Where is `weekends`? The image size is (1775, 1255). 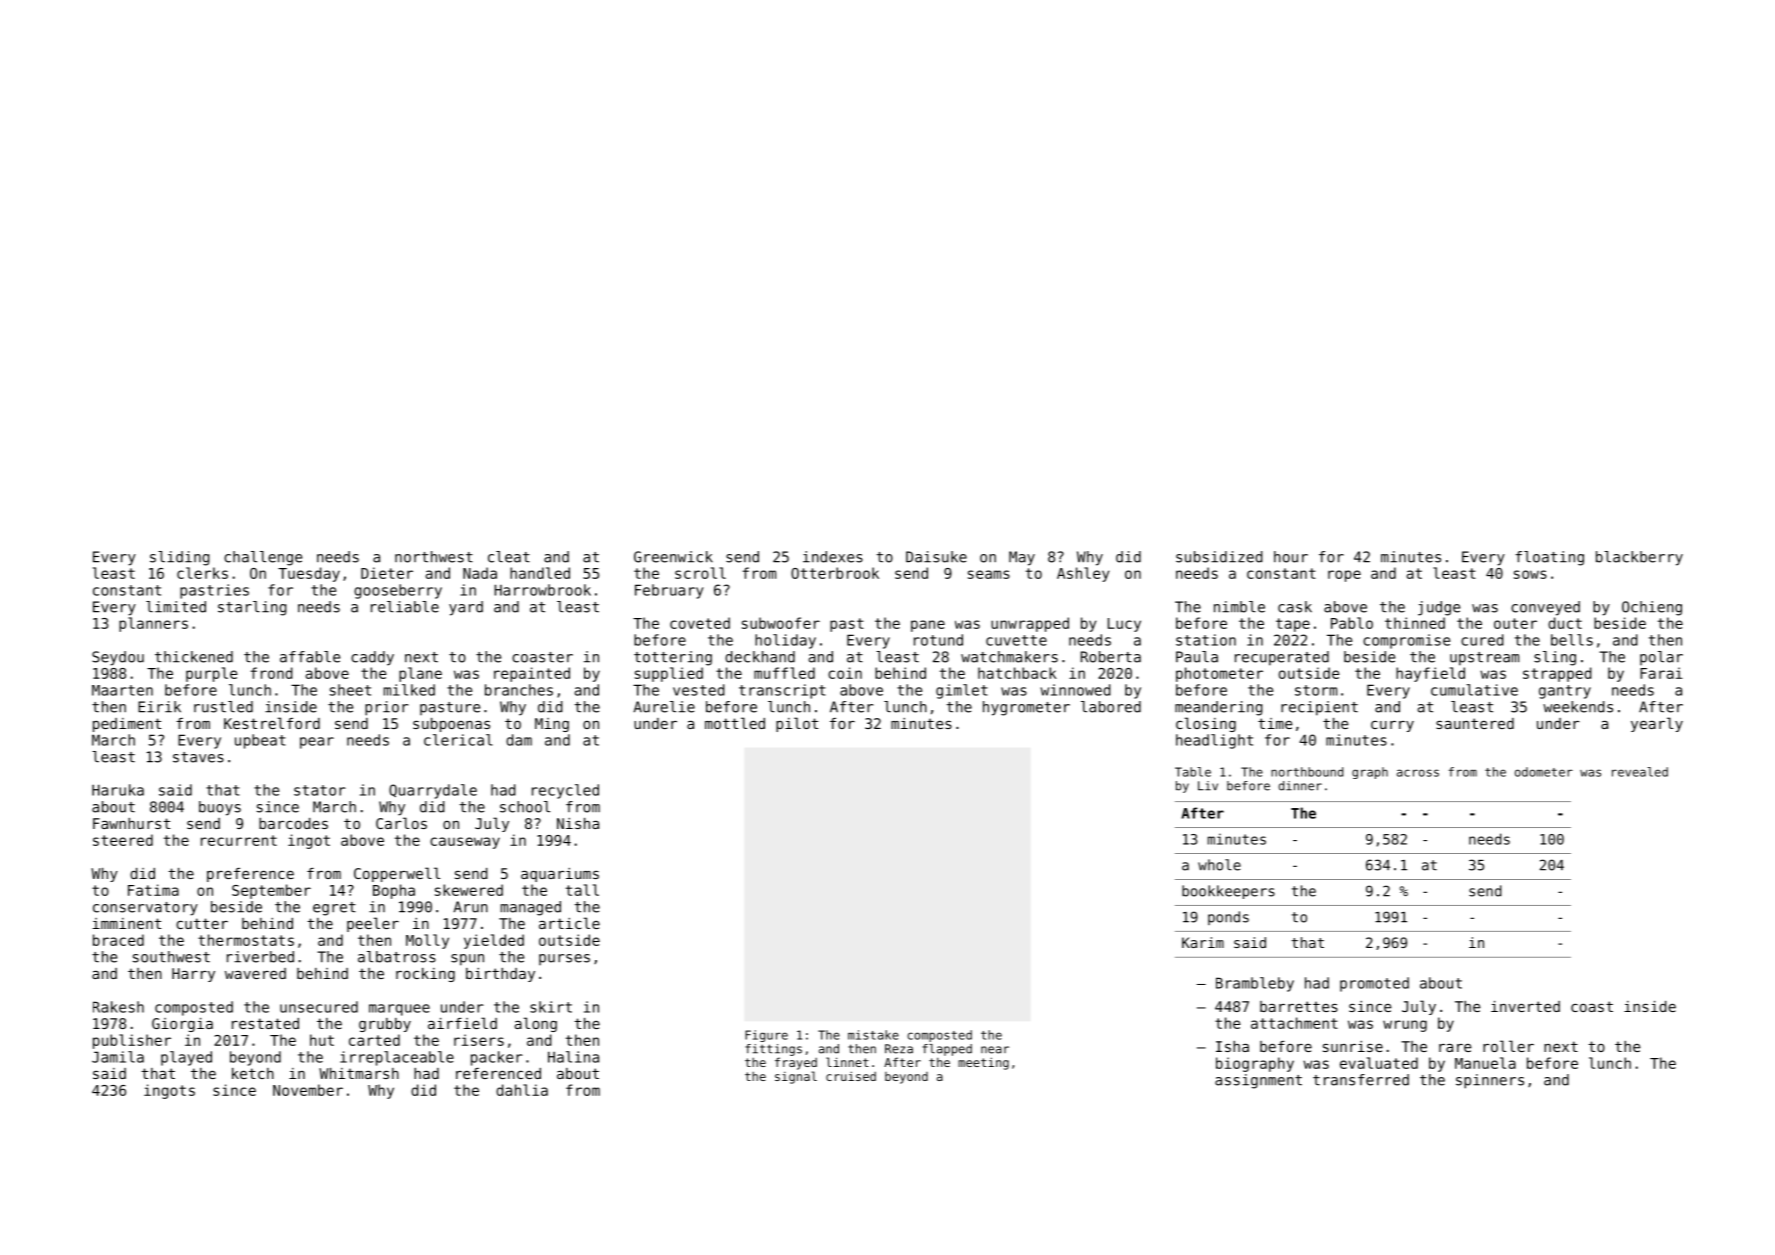
weekends is located at coordinates (1578, 707).
